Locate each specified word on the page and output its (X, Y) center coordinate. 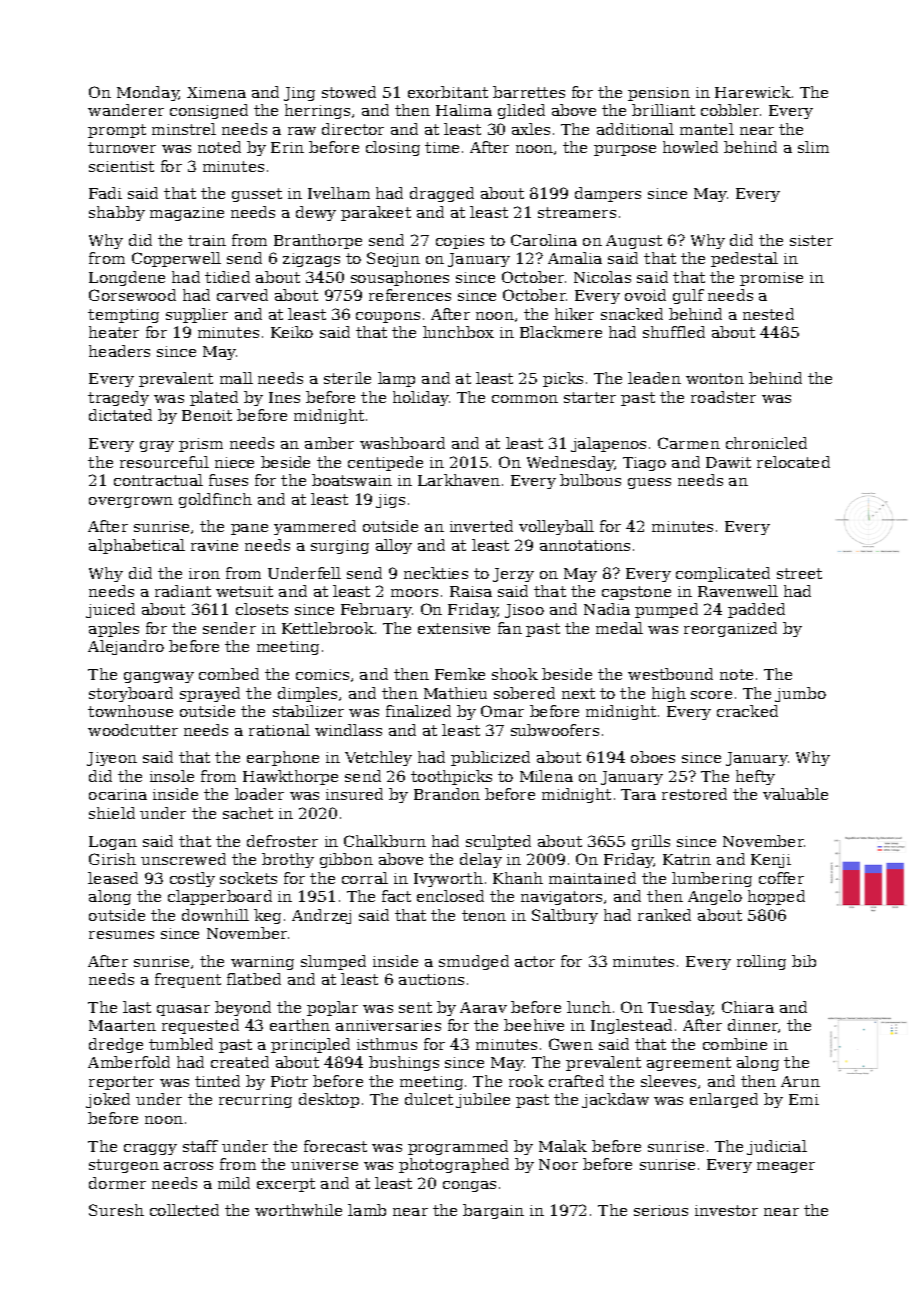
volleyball (556, 527)
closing (393, 148)
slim (813, 147)
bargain (493, 1211)
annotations (585, 545)
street (799, 573)
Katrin (687, 859)
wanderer (126, 110)
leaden (654, 378)
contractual (158, 480)
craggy (150, 1149)
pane (249, 529)
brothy (288, 860)
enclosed (450, 896)
